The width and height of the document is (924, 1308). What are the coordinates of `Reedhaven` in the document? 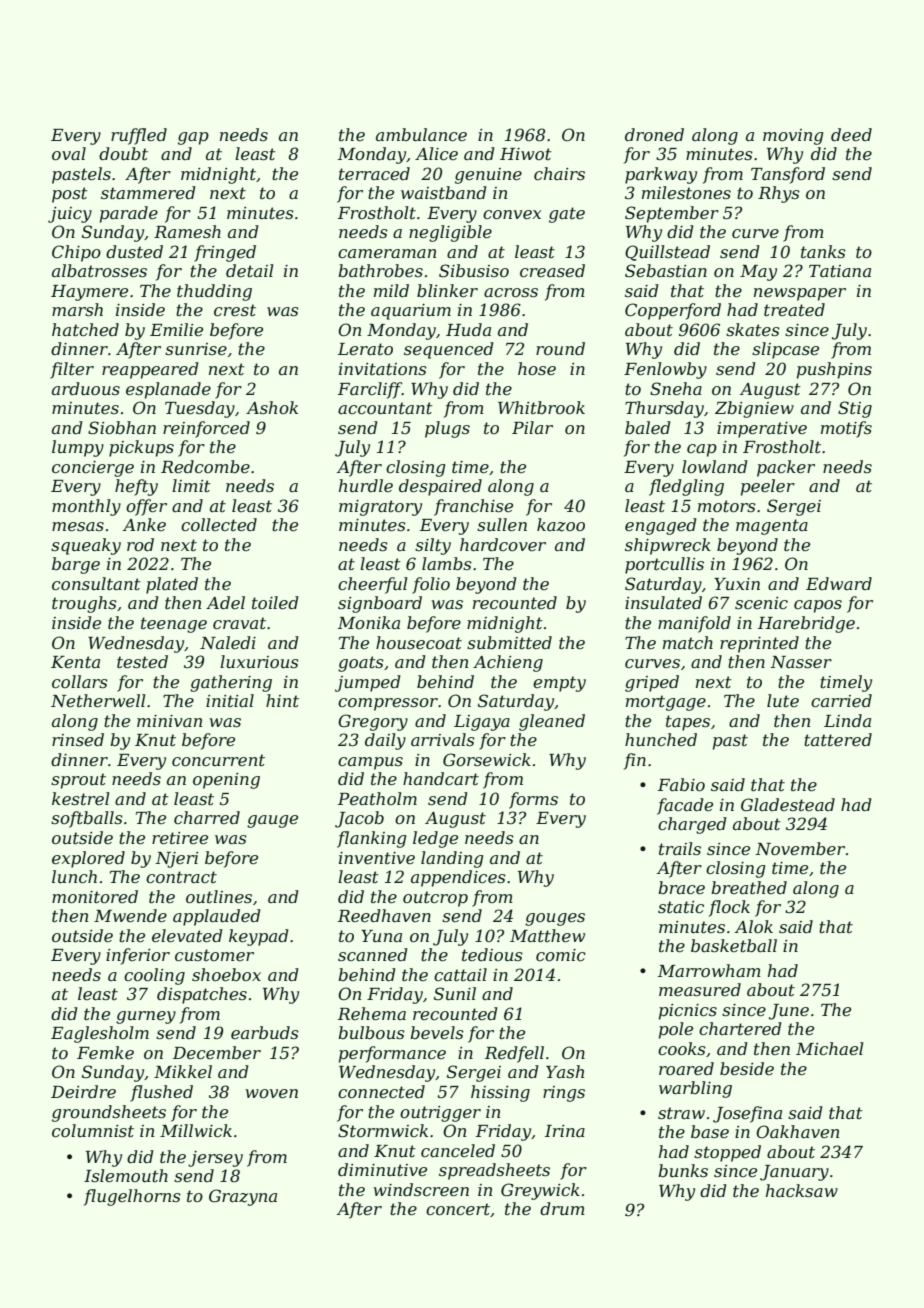 It's located at (384, 915).
